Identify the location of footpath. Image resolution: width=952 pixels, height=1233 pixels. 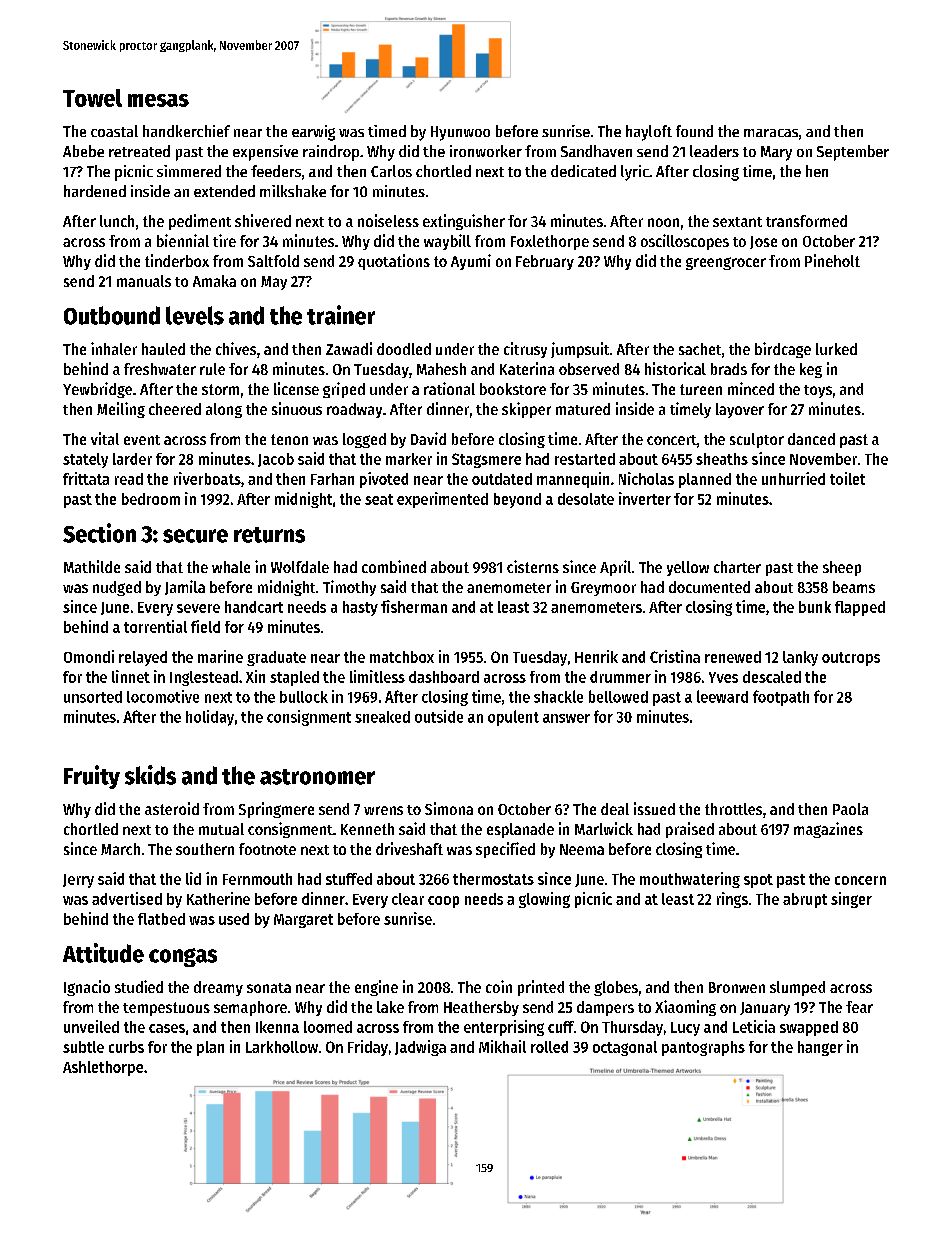
(781, 698).
